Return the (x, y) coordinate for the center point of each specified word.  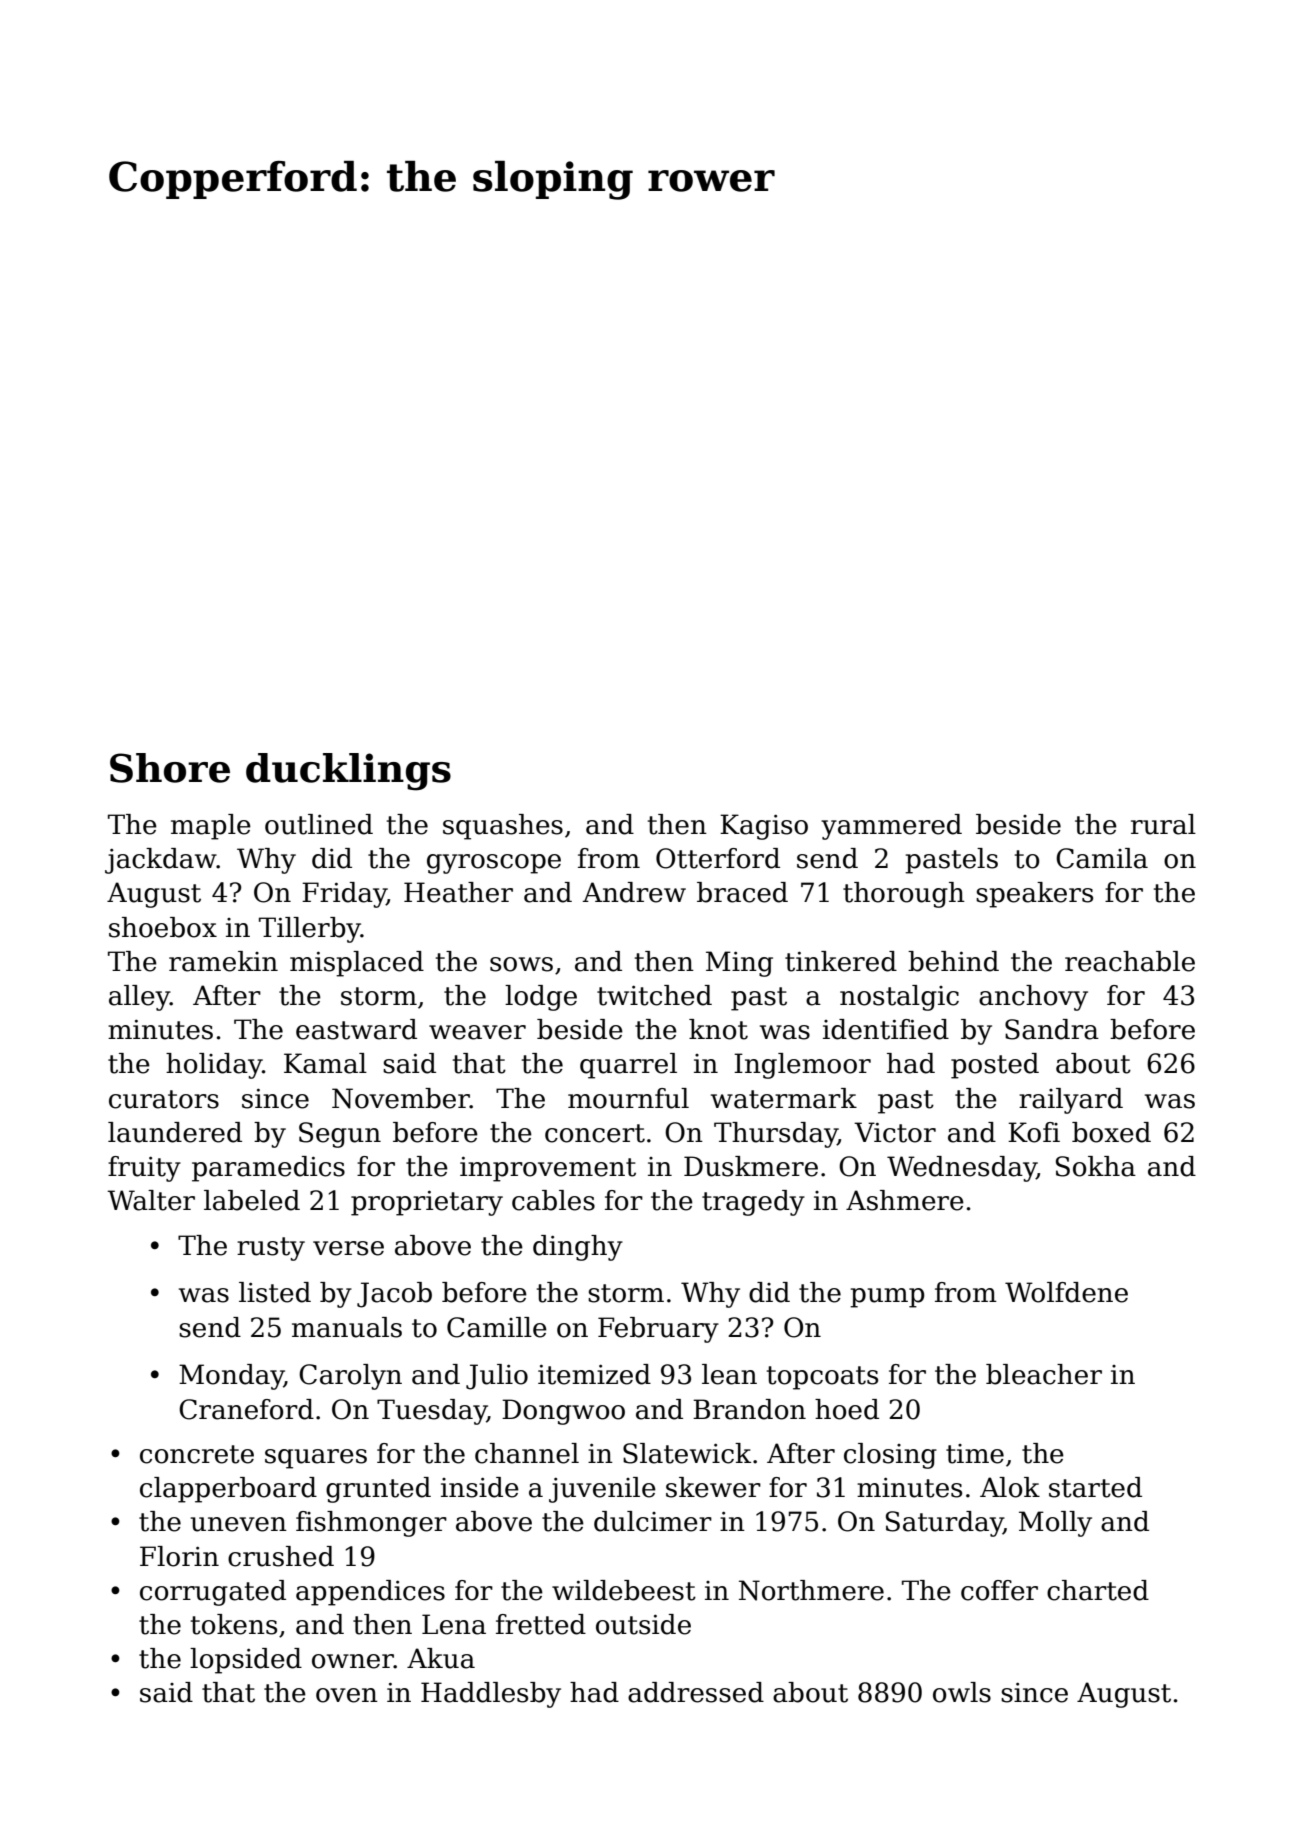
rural (1163, 824)
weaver (477, 1032)
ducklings (348, 772)
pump (887, 1298)
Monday (231, 1377)
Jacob (394, 1295)
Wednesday (962, 1169)
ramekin (223, 961)
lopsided (246, 1661)
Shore (170, 768)
